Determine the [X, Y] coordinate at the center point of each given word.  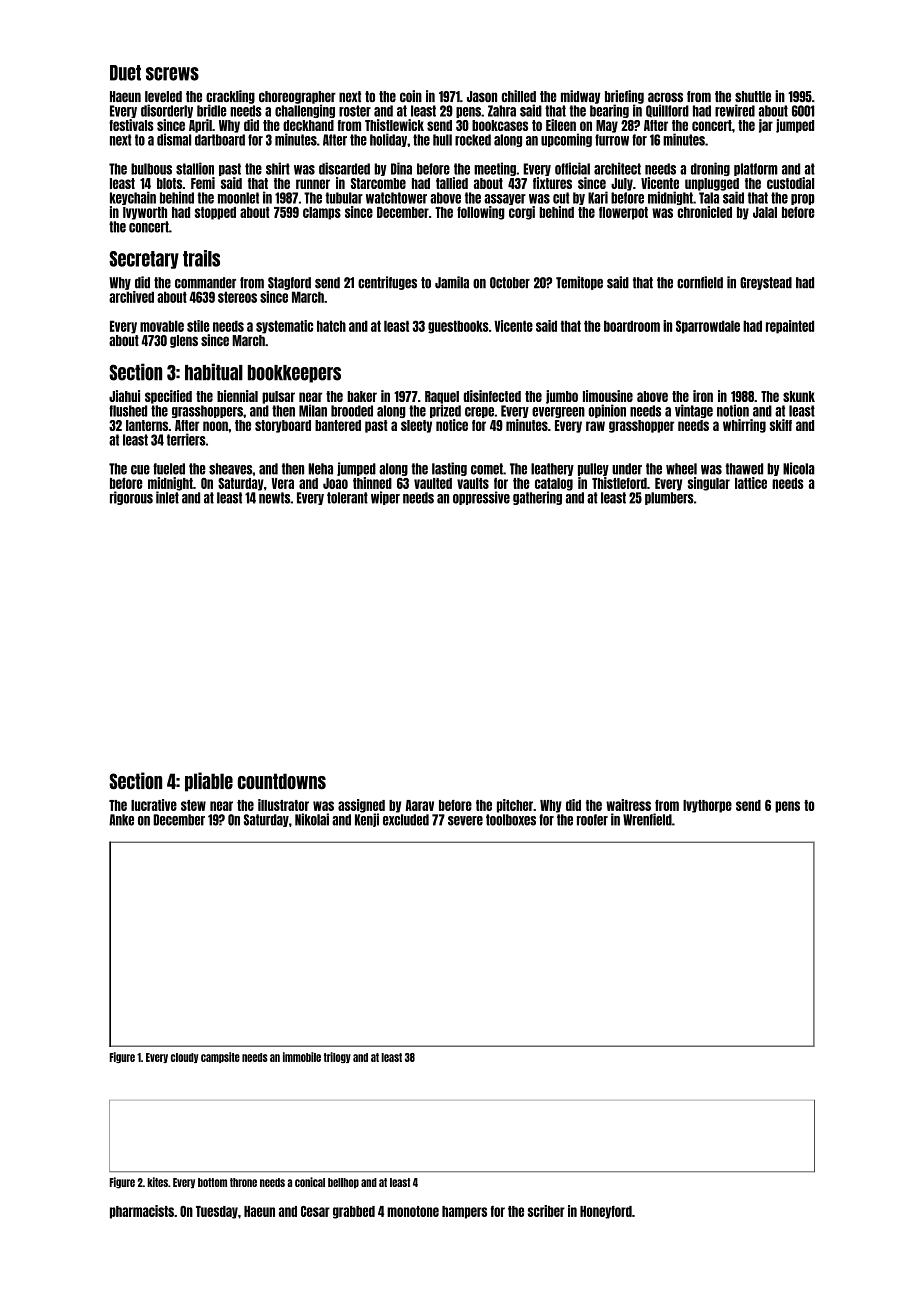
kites [157, 1182]
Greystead [766, 283]
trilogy [337, 1057]
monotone [413, 1211]
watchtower [396, 198]
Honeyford [606, 1212]
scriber [546, 1211]
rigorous [131, 498]
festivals [131, 125]
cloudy [185, 1058]
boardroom [632, 326]
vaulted [433, 483]
